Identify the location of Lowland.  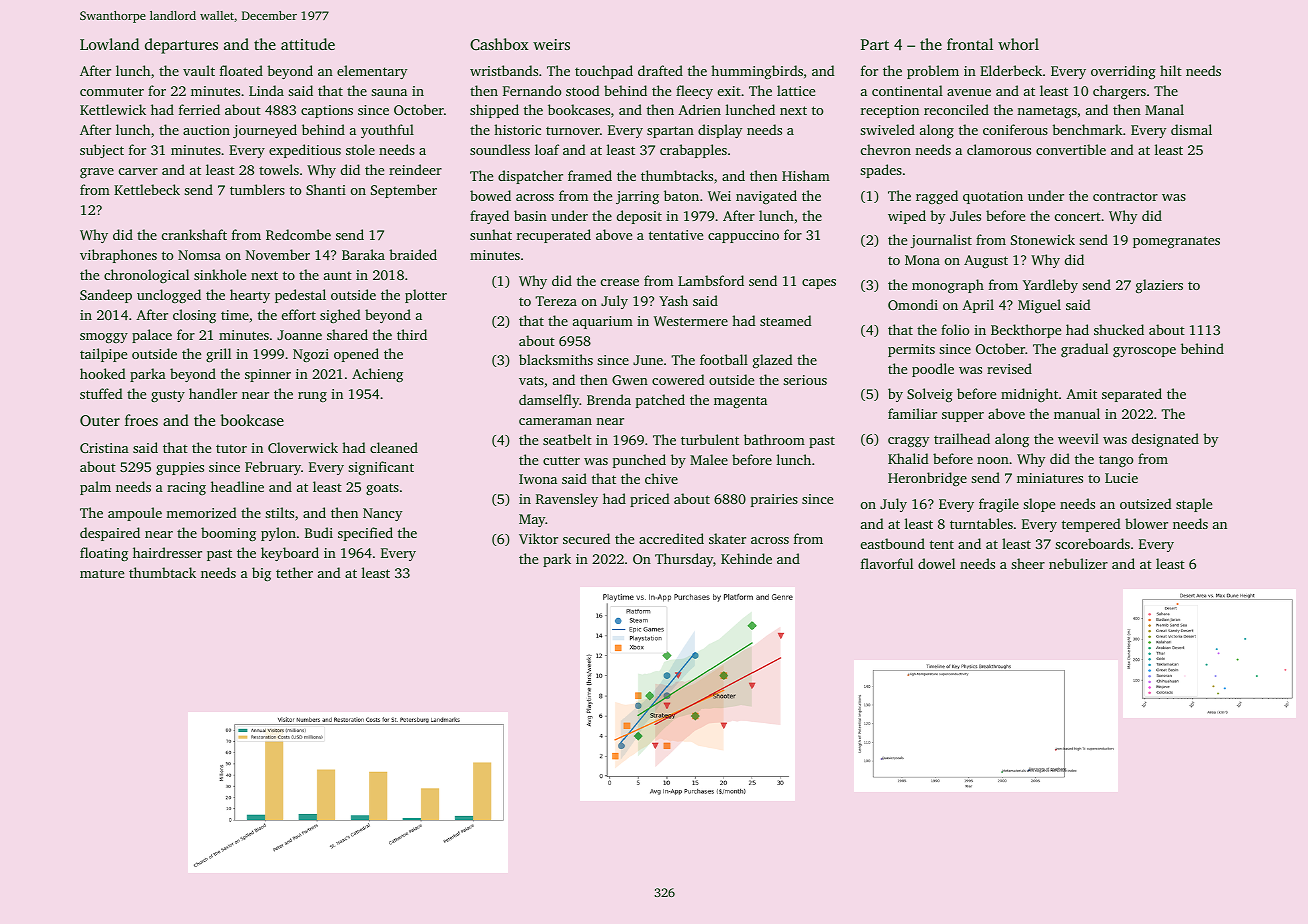
(109, 44).
